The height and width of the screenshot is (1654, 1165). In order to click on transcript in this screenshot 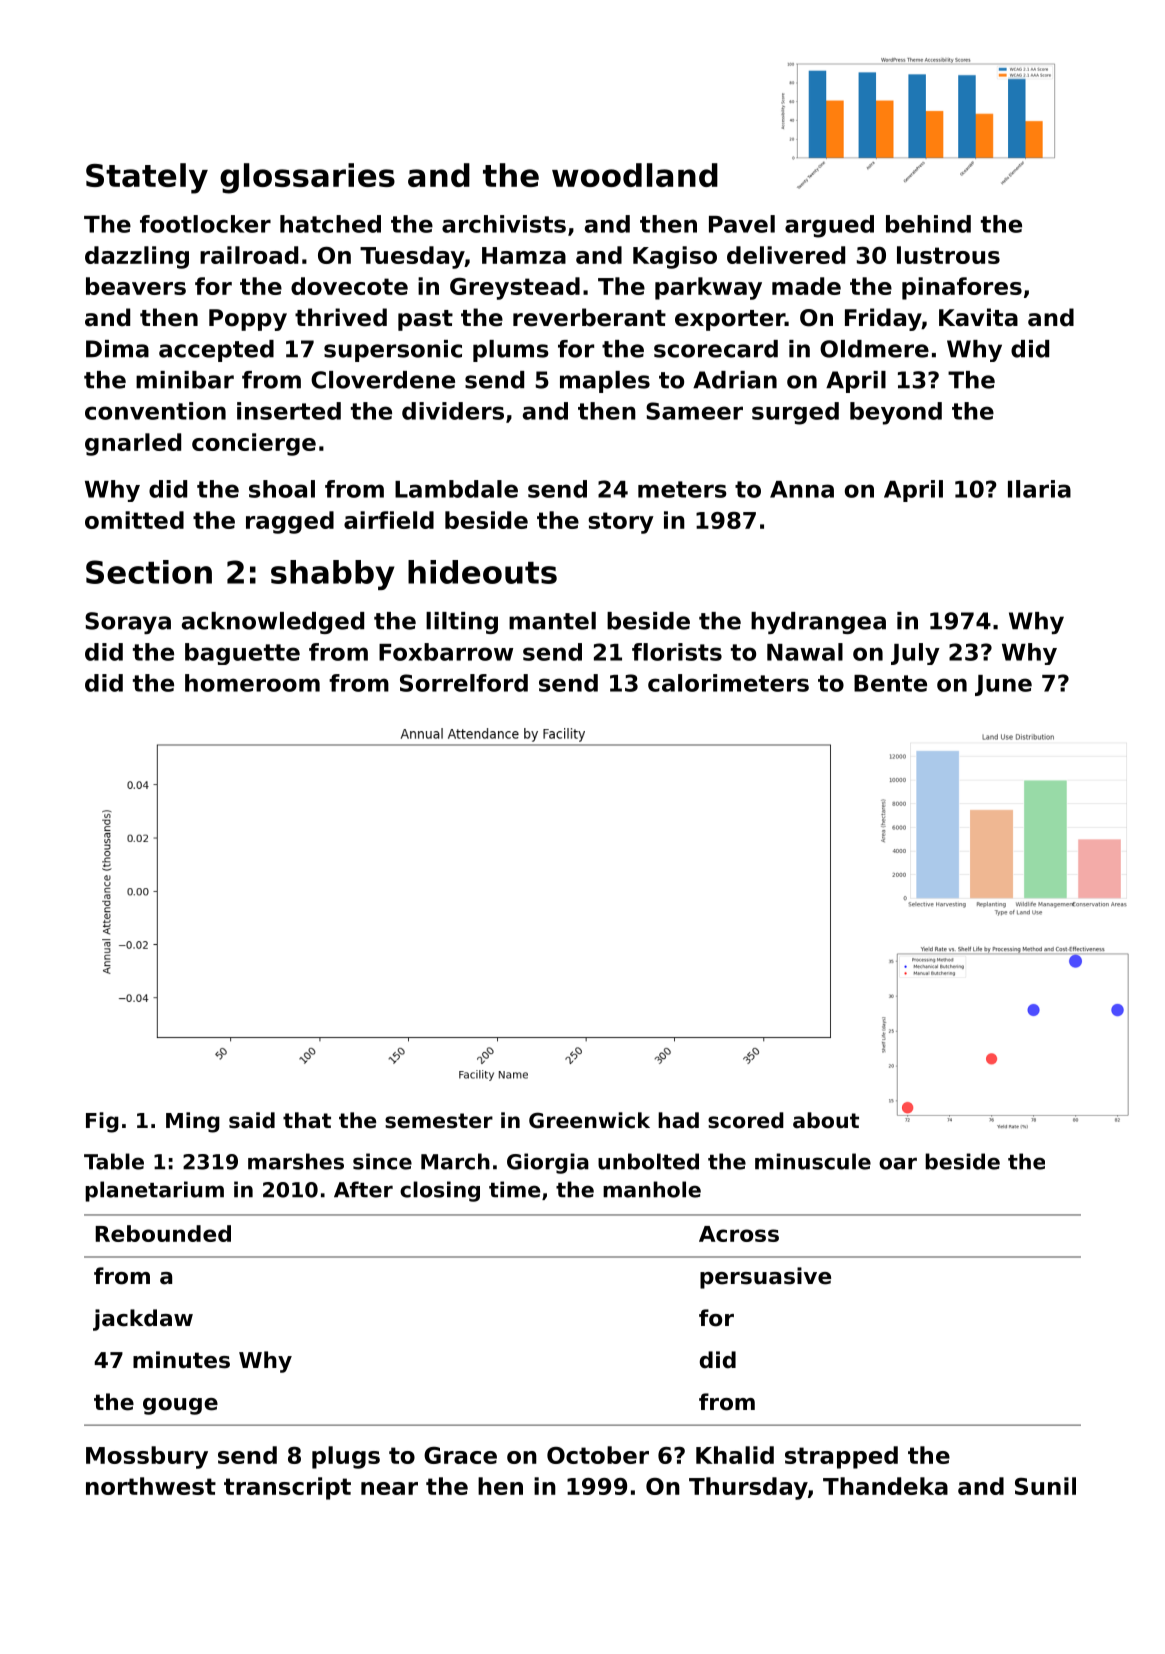, I will do `click(287, 1488)`.
